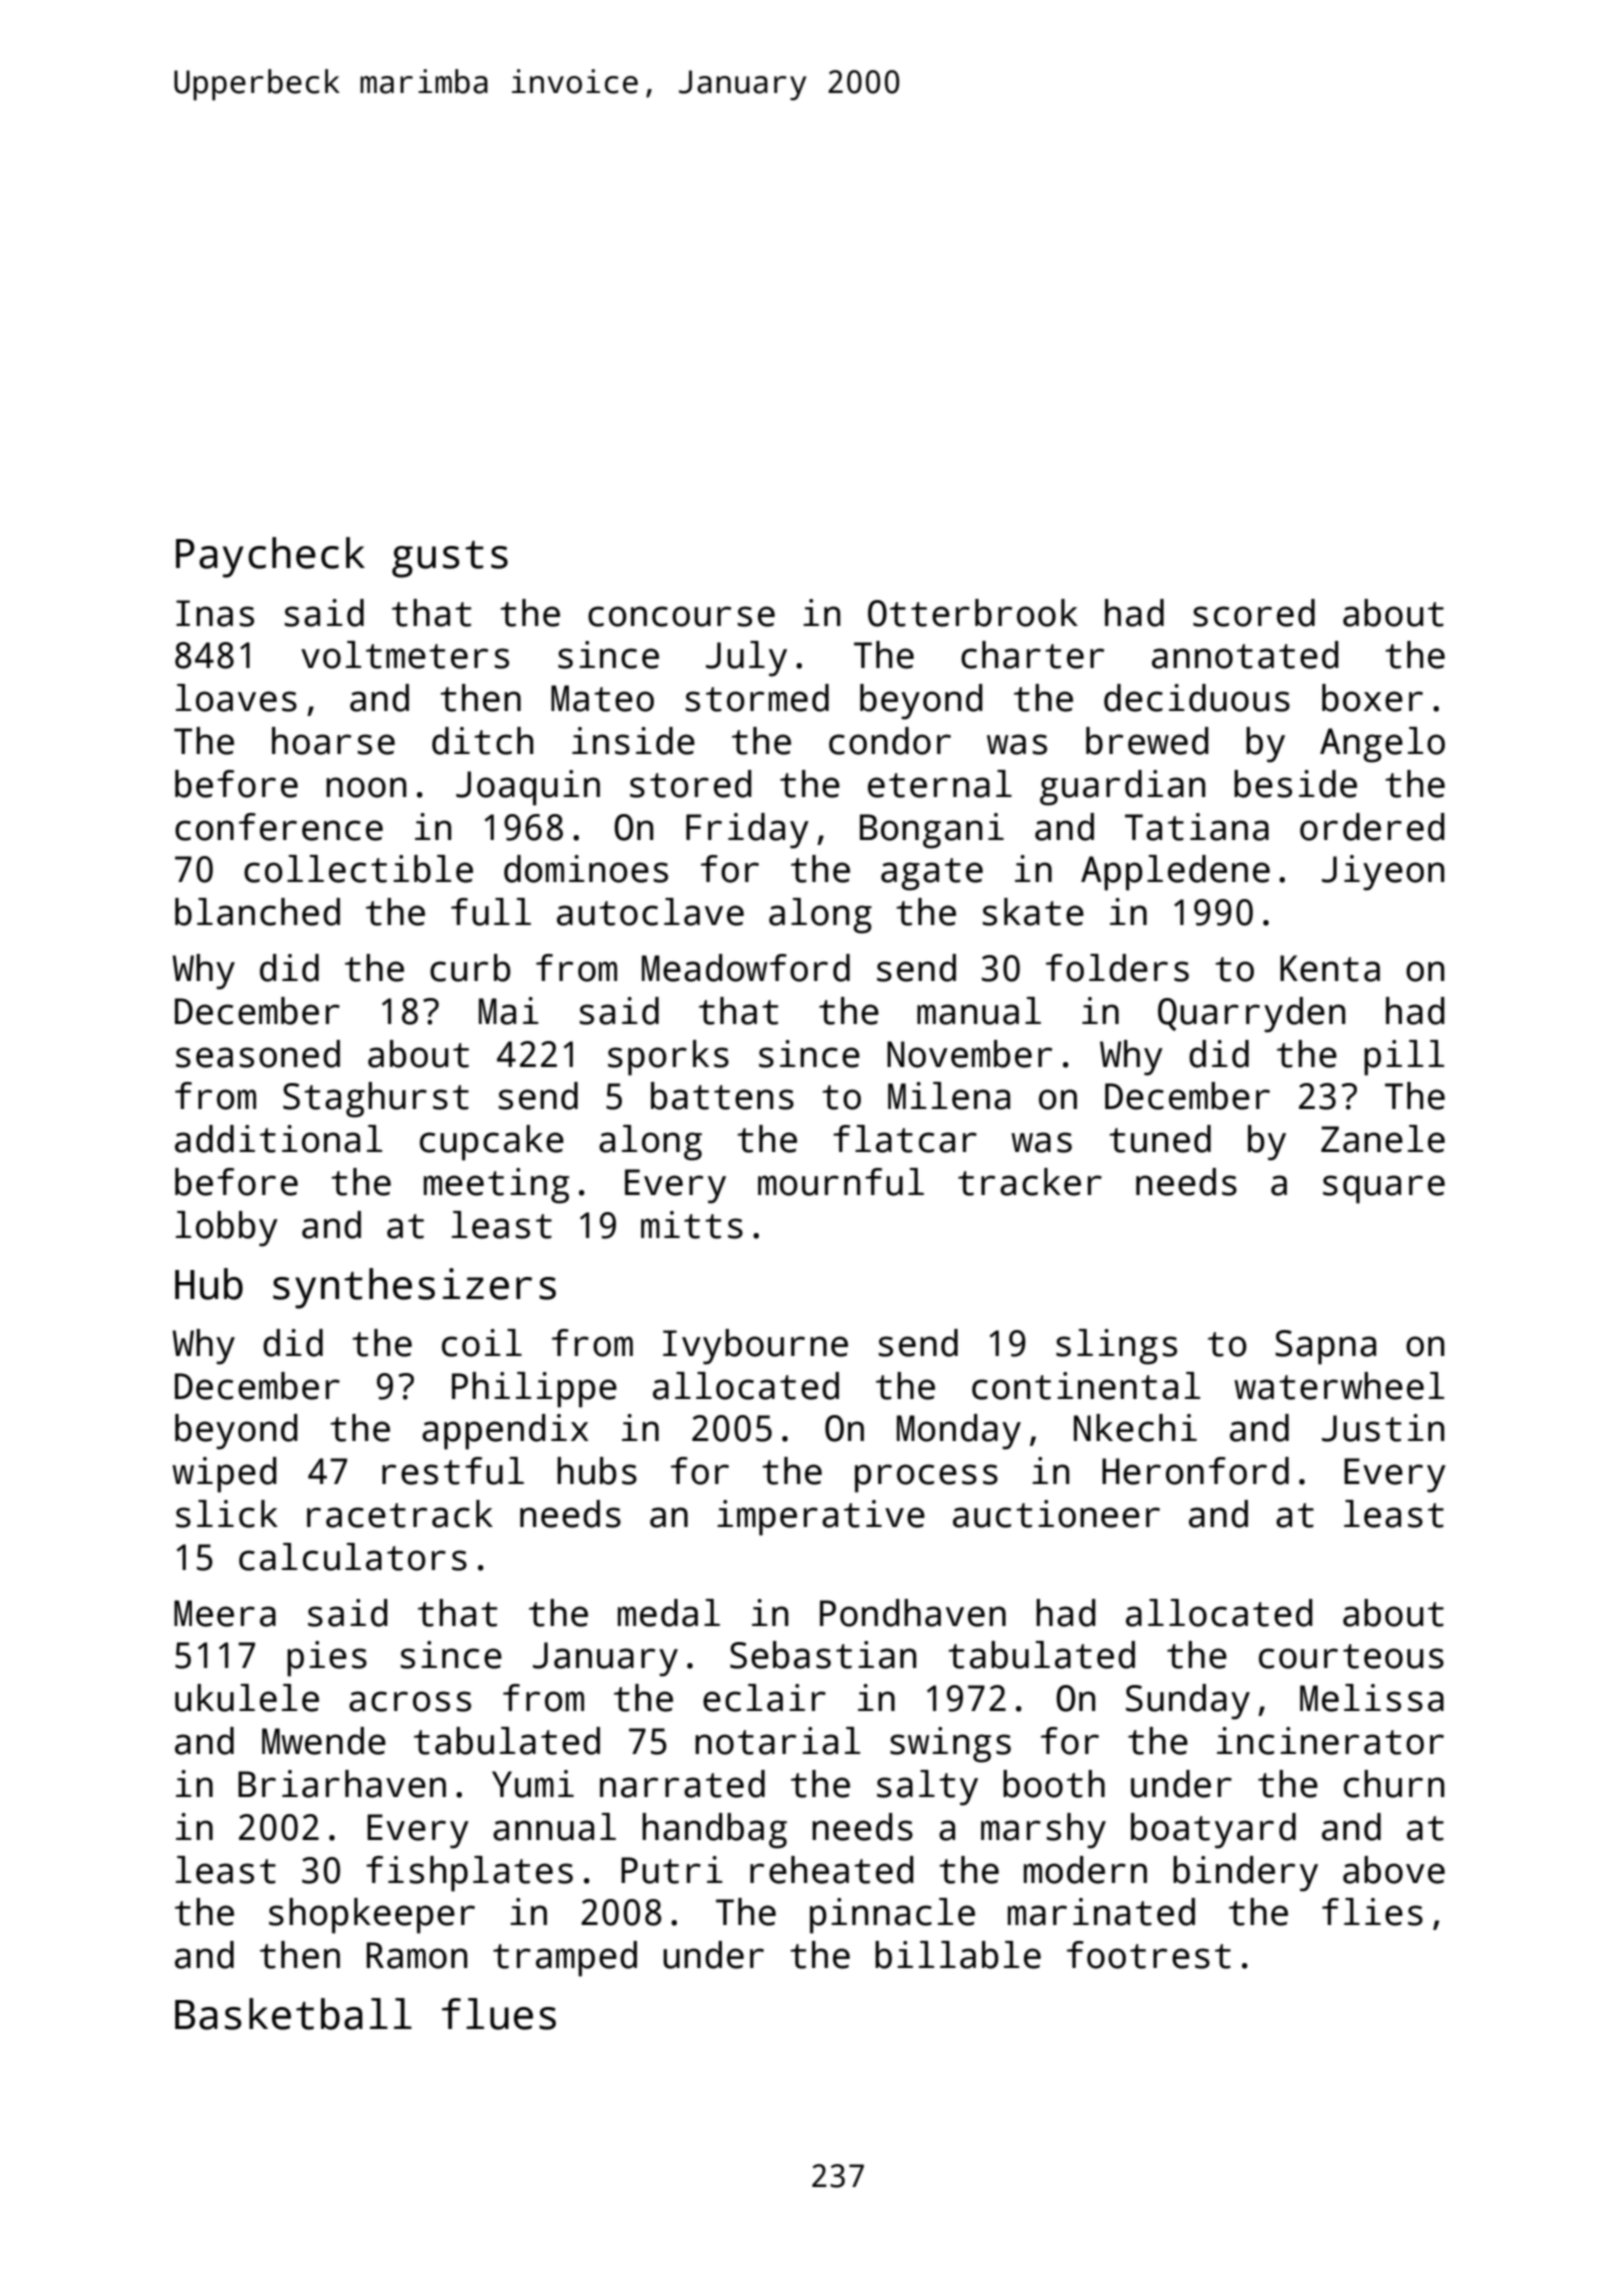 Image resolution: width=1620 pixels, height=2292 pixels. I want to click on Paycheck, so click(270, 557).
